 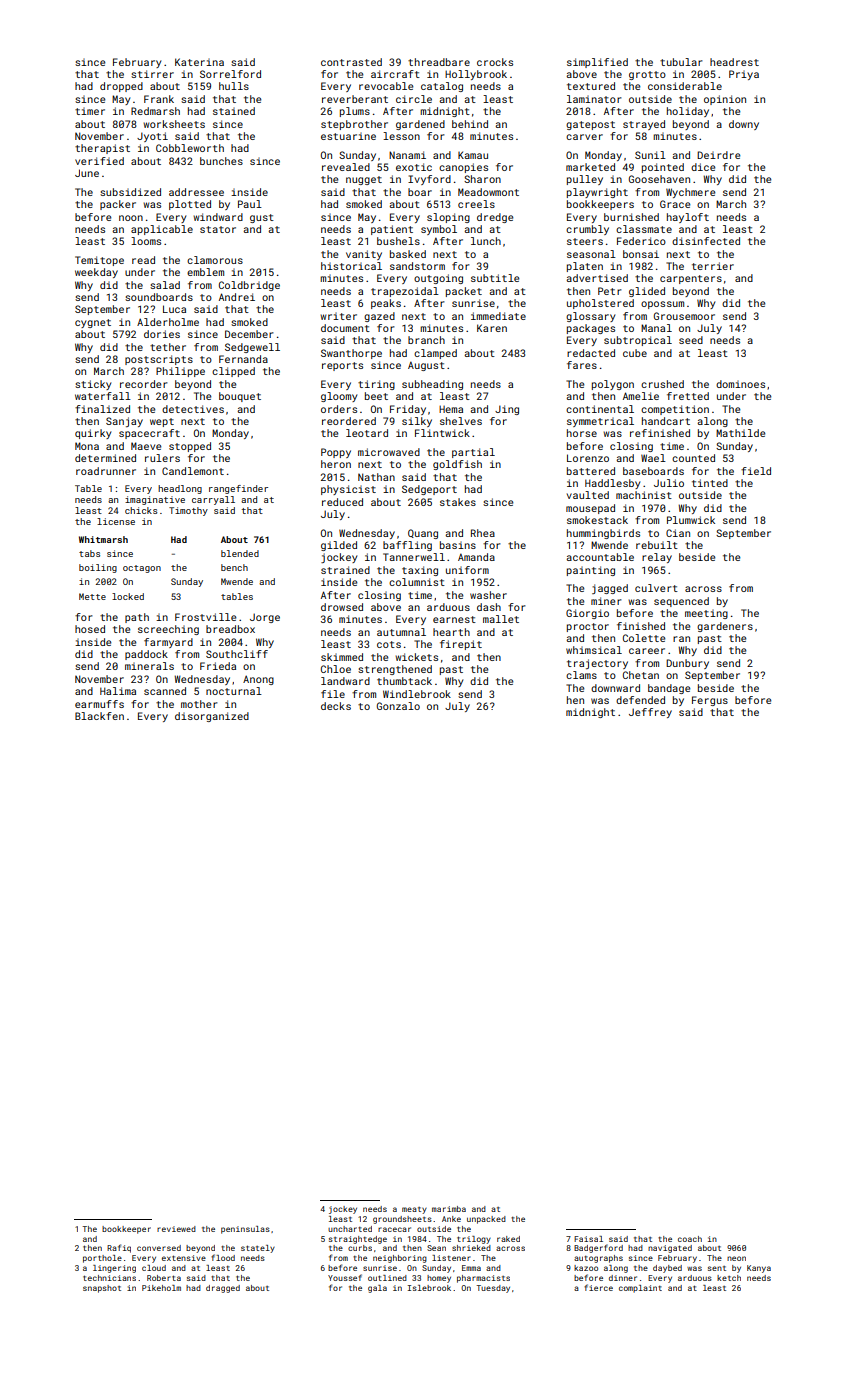 I want to click on playwright, so click(x=597, y=193).
